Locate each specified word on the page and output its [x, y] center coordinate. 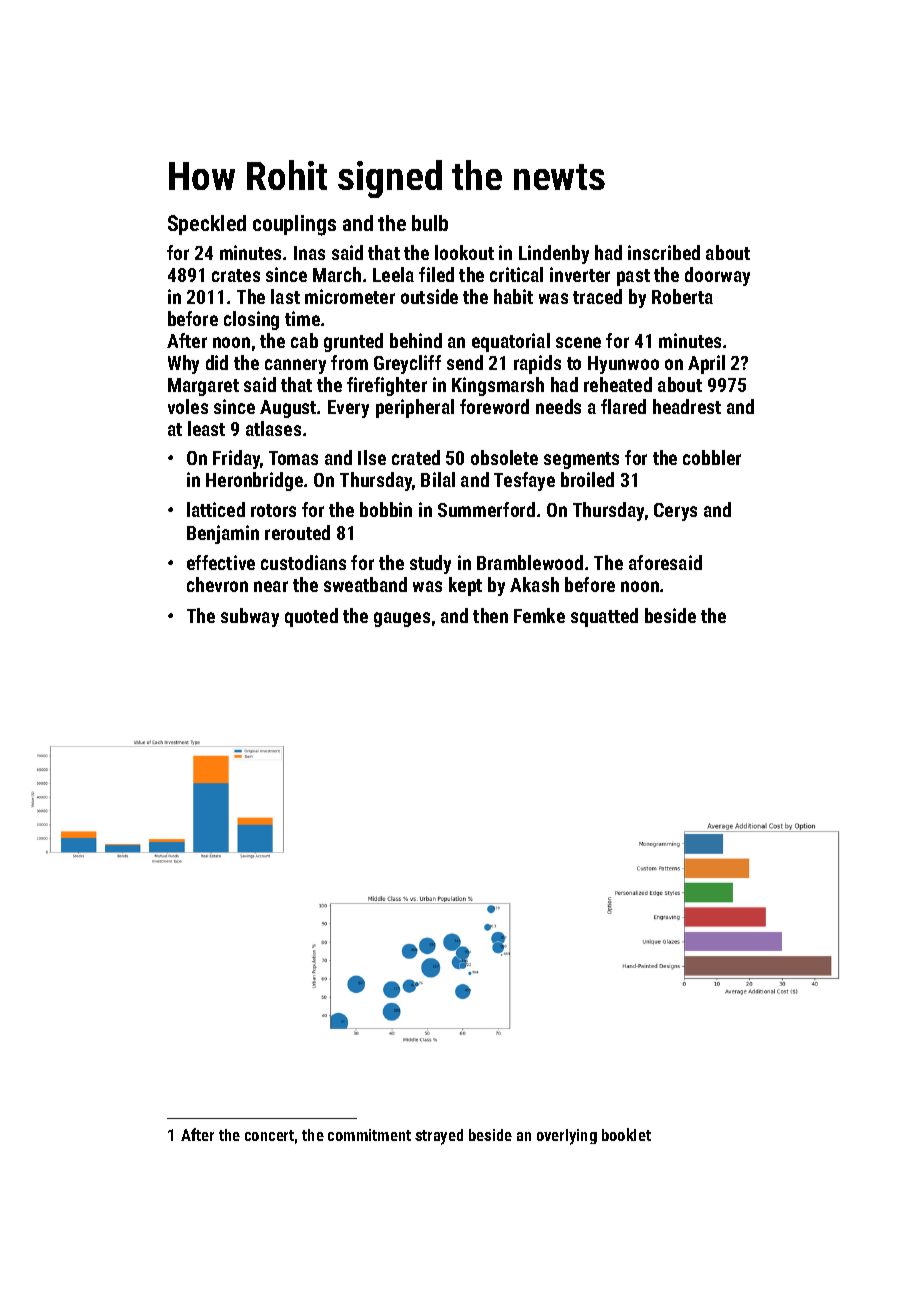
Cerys [675, 512]
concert [269, 1135]
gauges [402, 619]
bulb [430, 223]
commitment [369, 1135]
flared [623, 406]
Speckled [207, 225]
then [490, 615]
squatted [604, 617]
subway [250, 617]
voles [188, 406]
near [271, 586]
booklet [626, 1134]
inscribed [664, 252]
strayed [439, 1137]
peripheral [415, 408]
